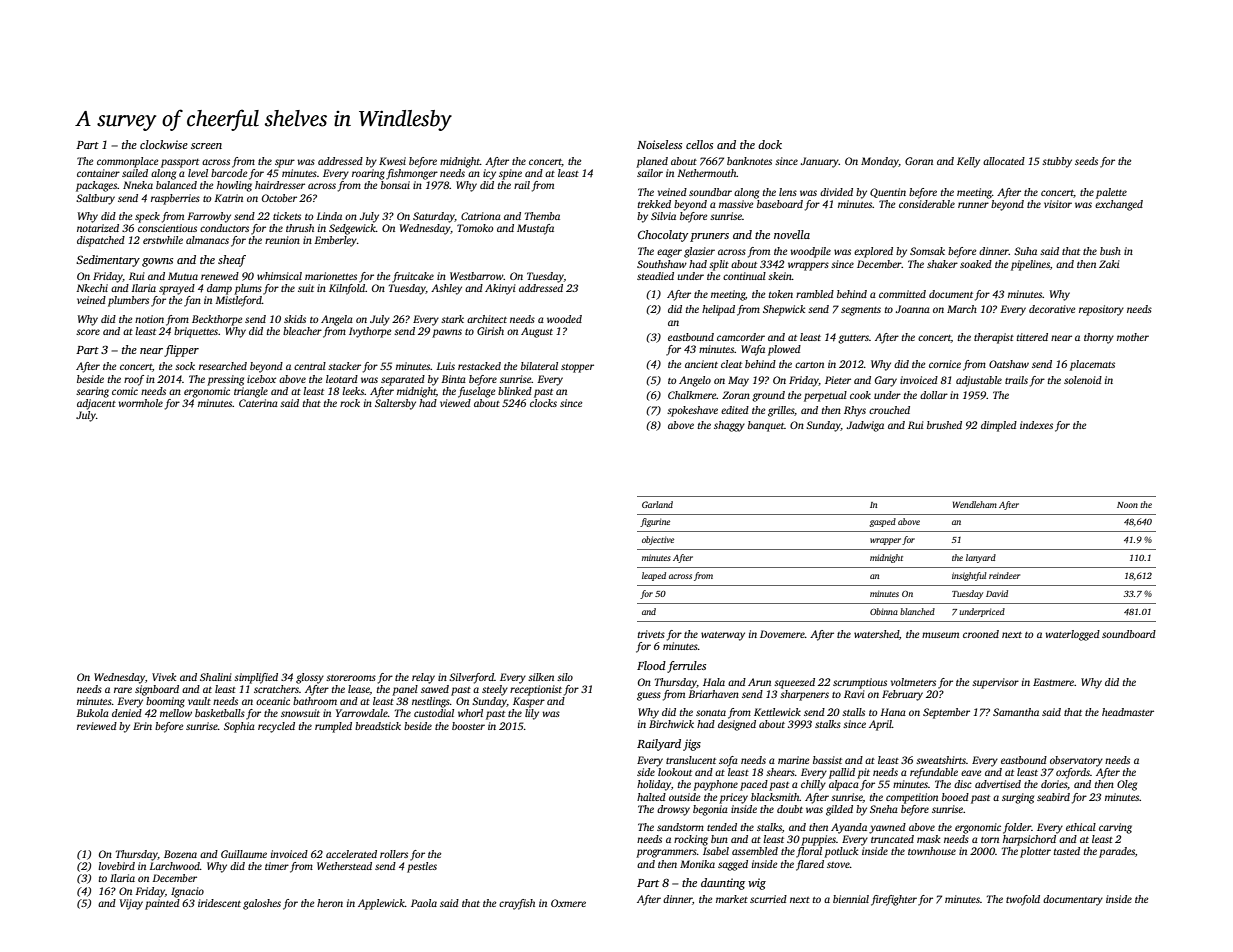 This image has height=952, width=1233. I want to click on storerooms, so click(351, 678).
